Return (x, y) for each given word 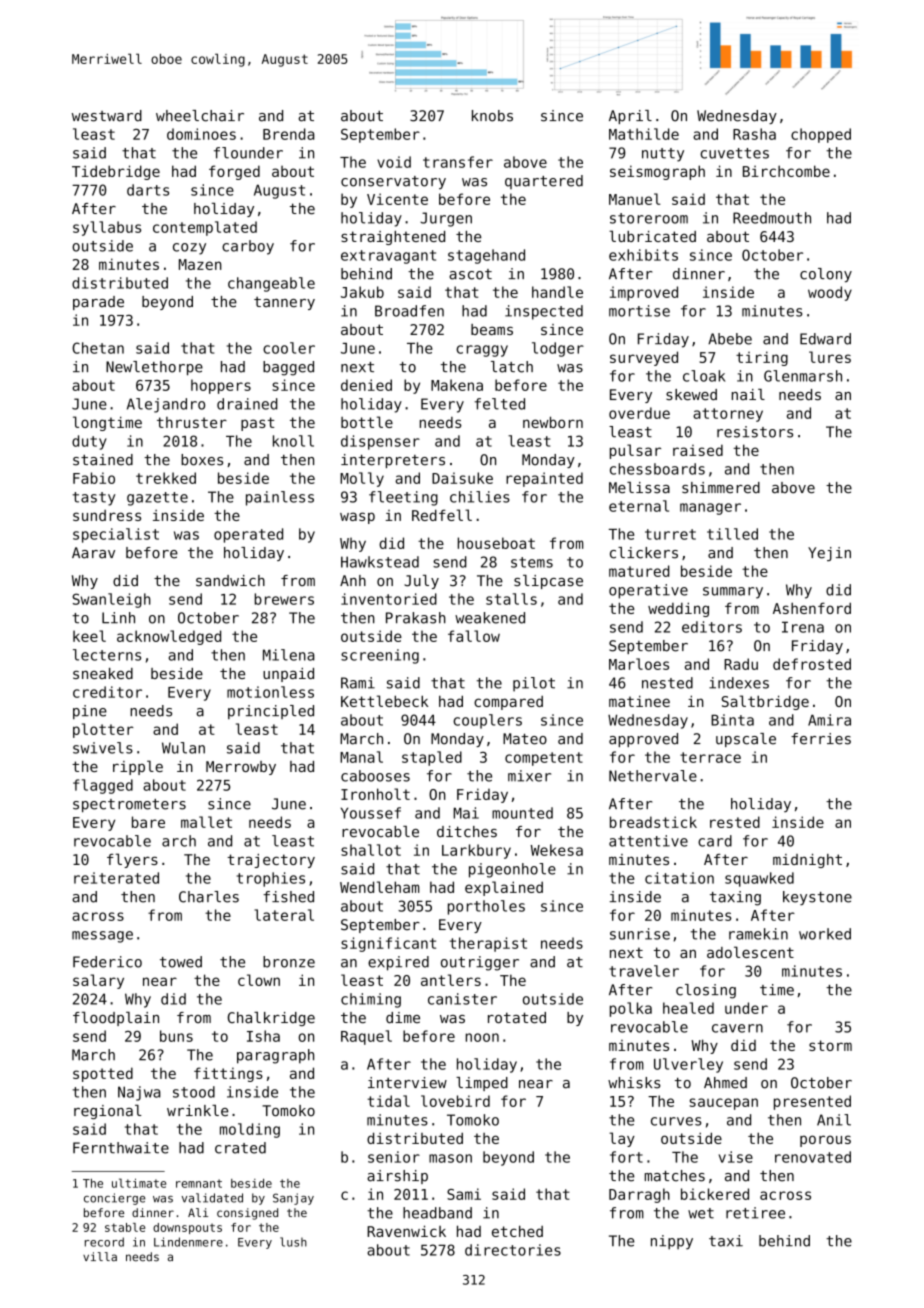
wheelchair (200, 116)
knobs (492, 116)
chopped (821, 135)
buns (176, 1036)
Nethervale (653, 776)
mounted (522, 813)
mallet (206, 822)
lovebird (455, 1101)
